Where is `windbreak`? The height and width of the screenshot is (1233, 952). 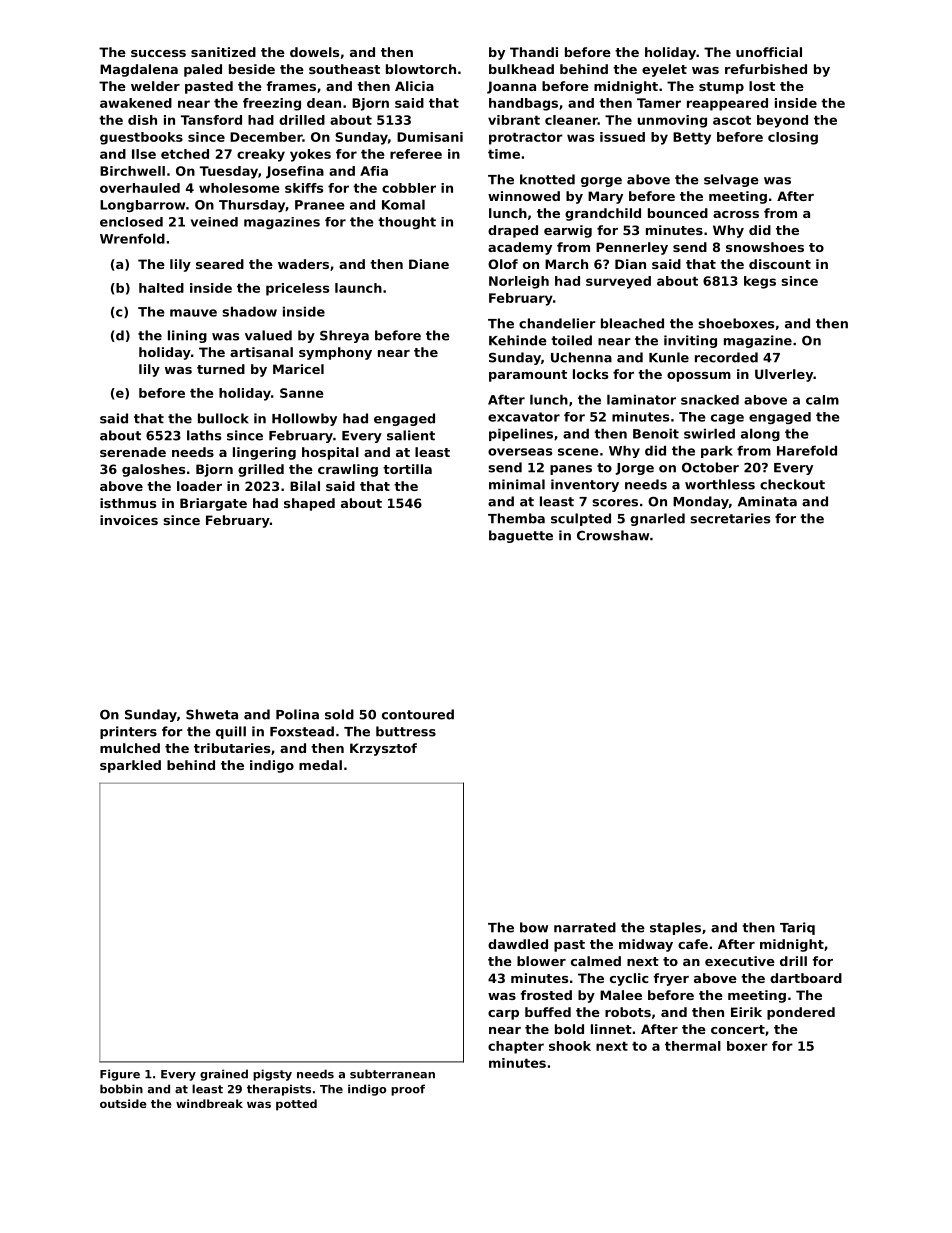 windbreak is located at coordinates (209, 1103).
